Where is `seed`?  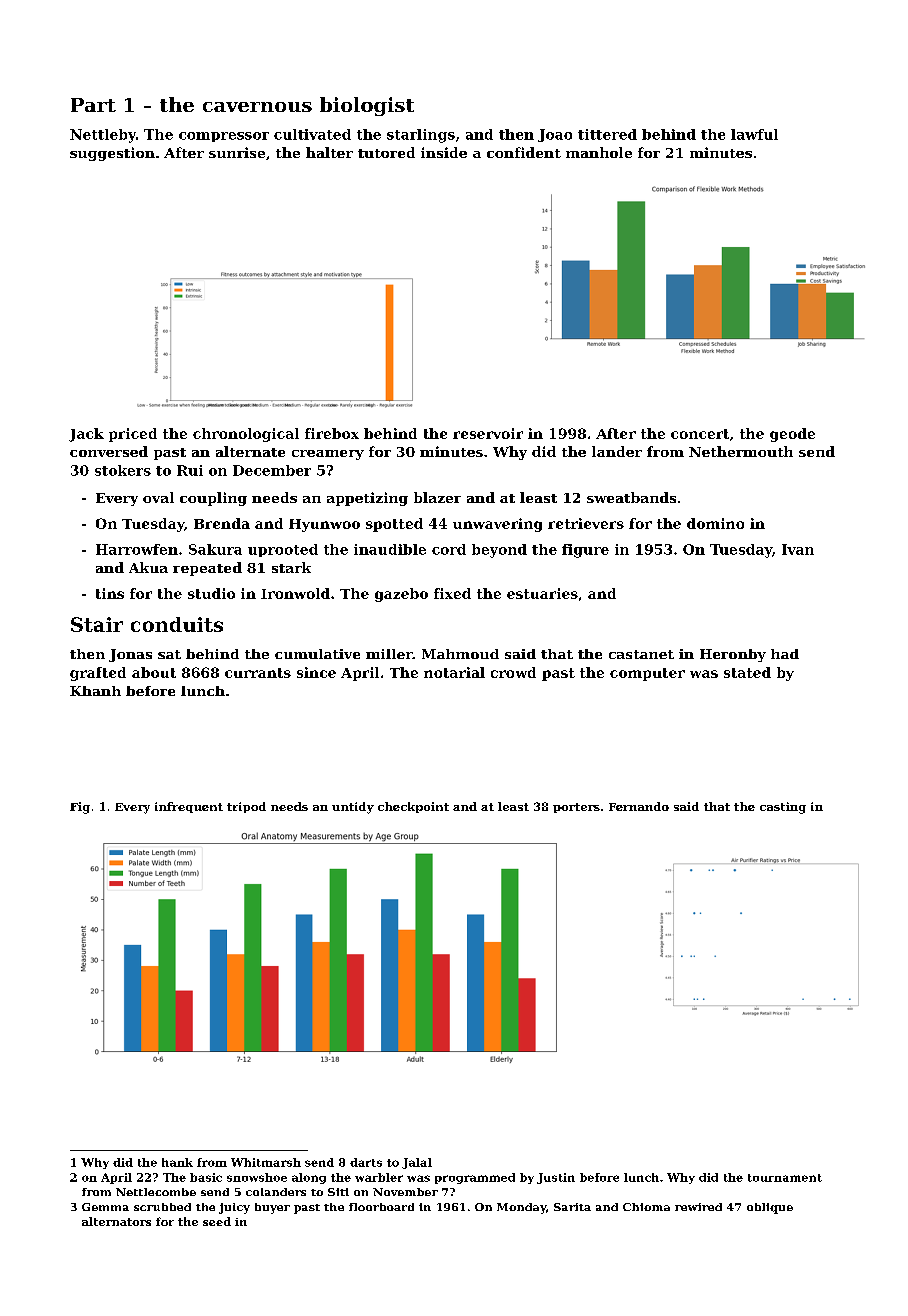
seed is located at coordinates (217, 1221).
